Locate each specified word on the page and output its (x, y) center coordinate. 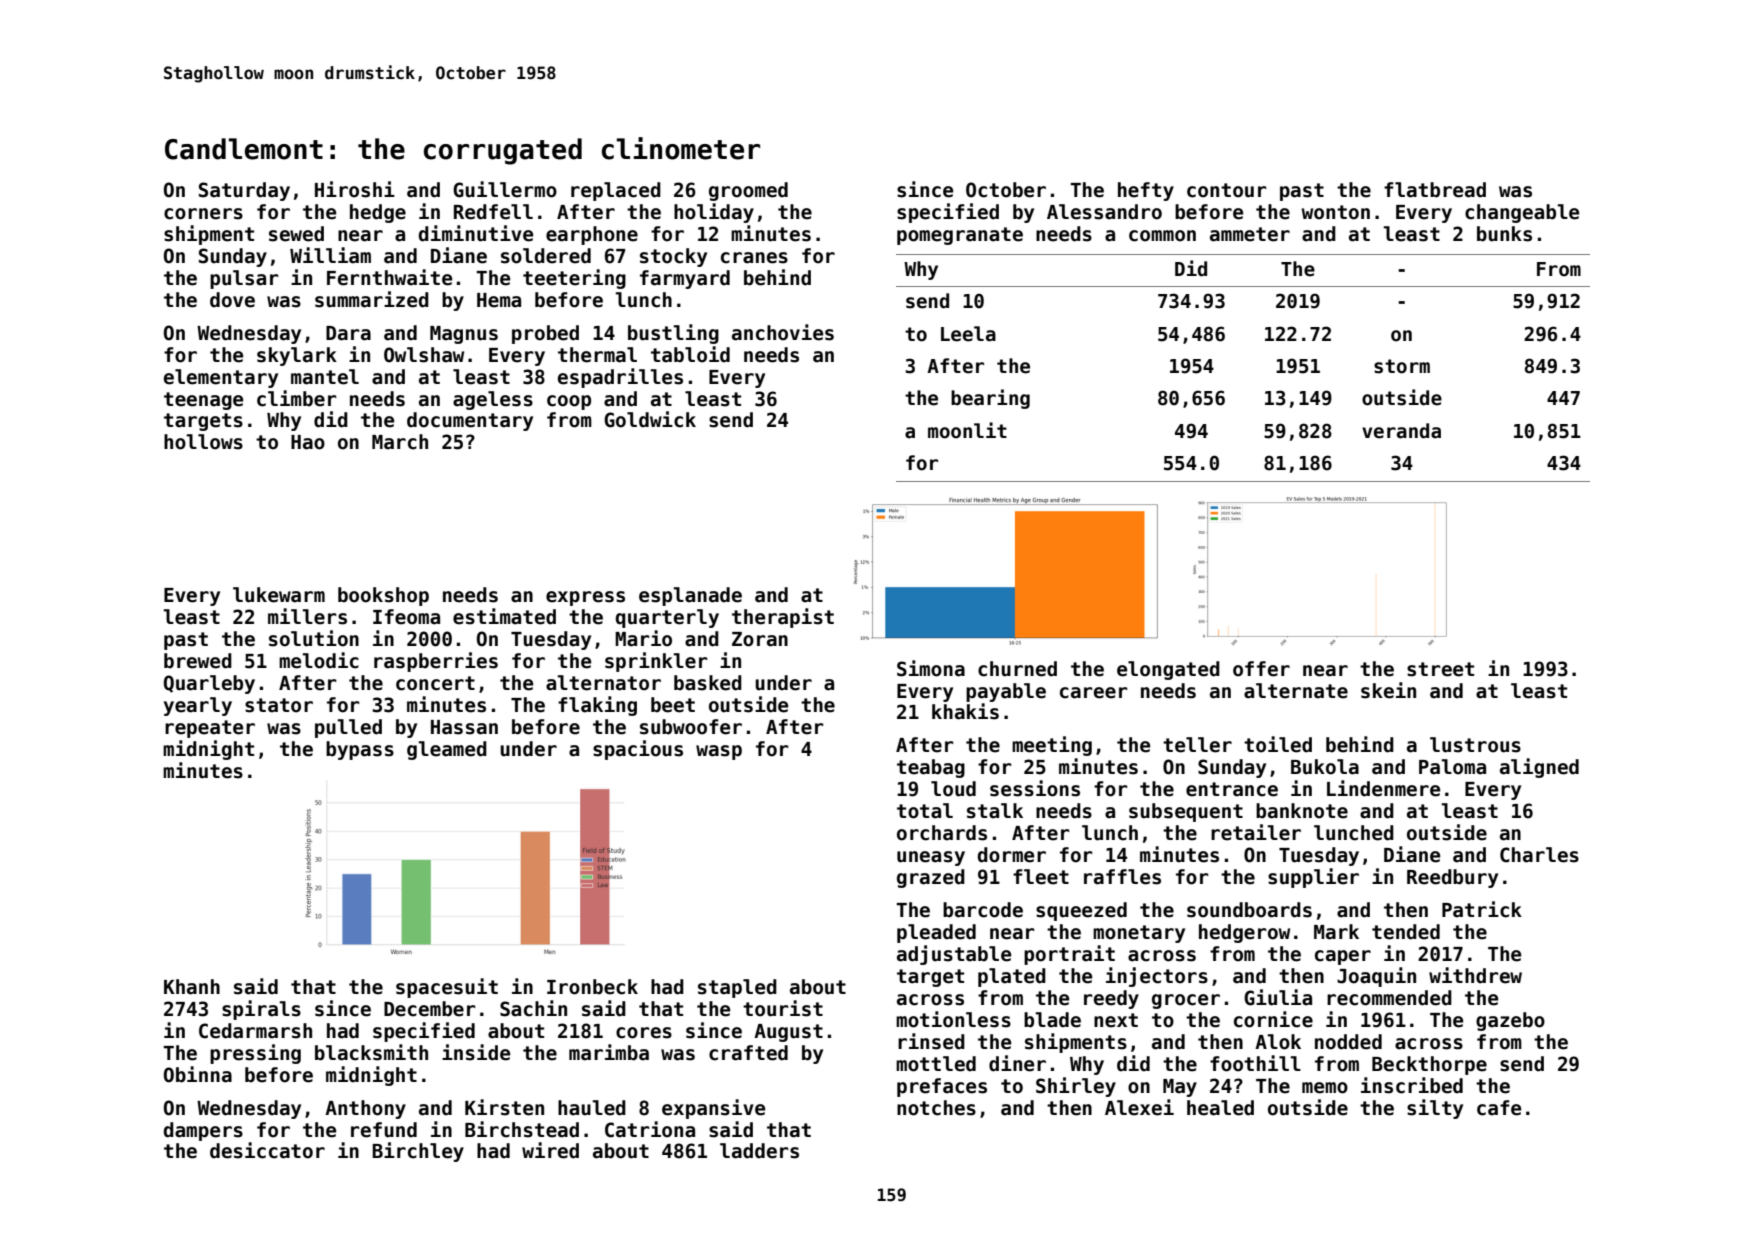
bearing (990, 399)
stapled (737, 988)
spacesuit (447, 988)
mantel (325, 377)
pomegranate (960, 236)
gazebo (1510, 1021)
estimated (504, 616)
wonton (1336, 212)
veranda (1401, 431)
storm (1402, 366)
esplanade (690, 596)
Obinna (198, 1074)
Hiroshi (355, 189)
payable (1006, 692)
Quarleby (209, 684)
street (1440, 669)
